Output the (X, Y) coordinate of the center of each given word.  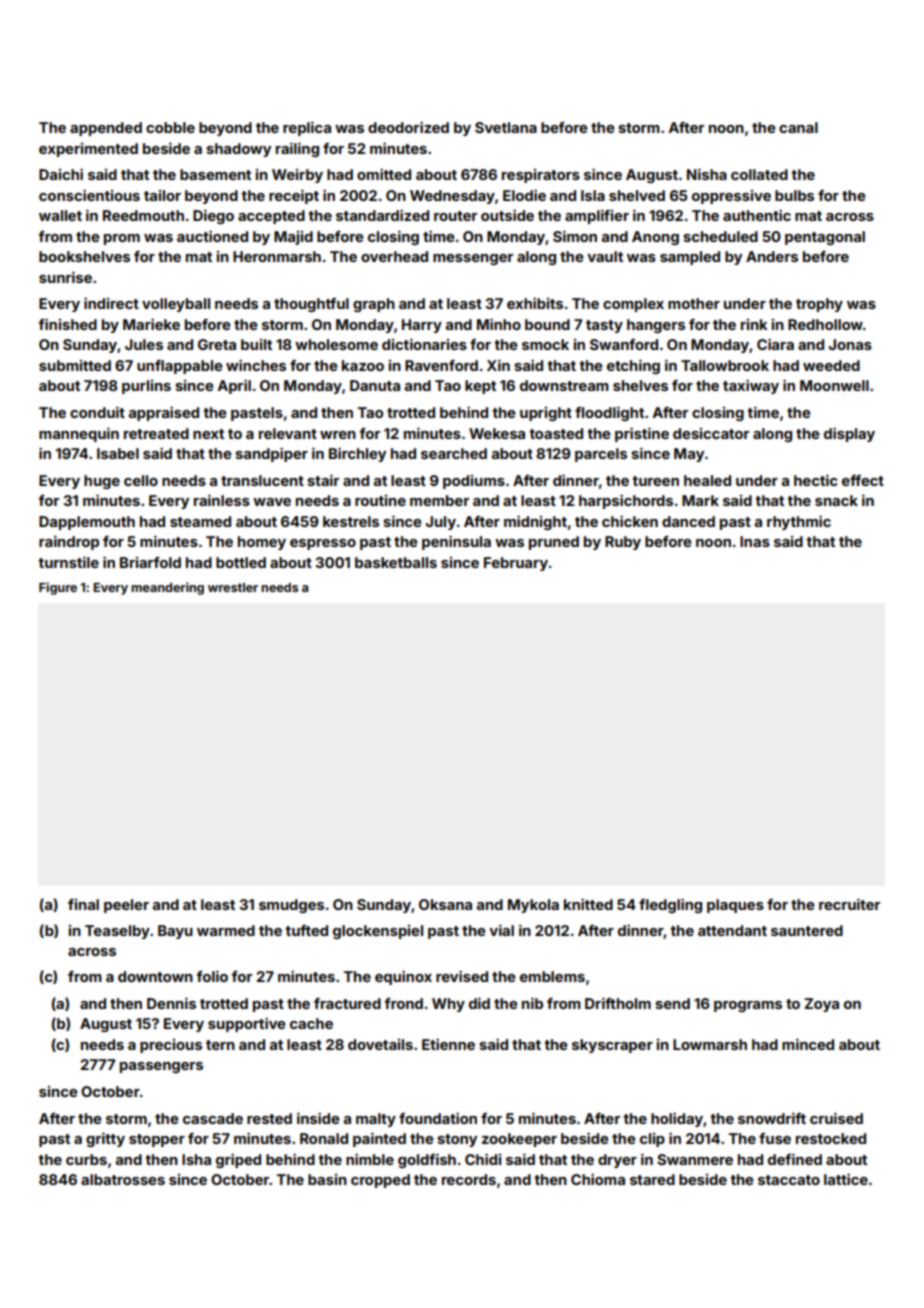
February (516, 564)
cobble (170, 127)
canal (798, 127)
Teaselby (117, 932)
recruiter (849, 904)
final (83, 904)
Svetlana (506, 127)
